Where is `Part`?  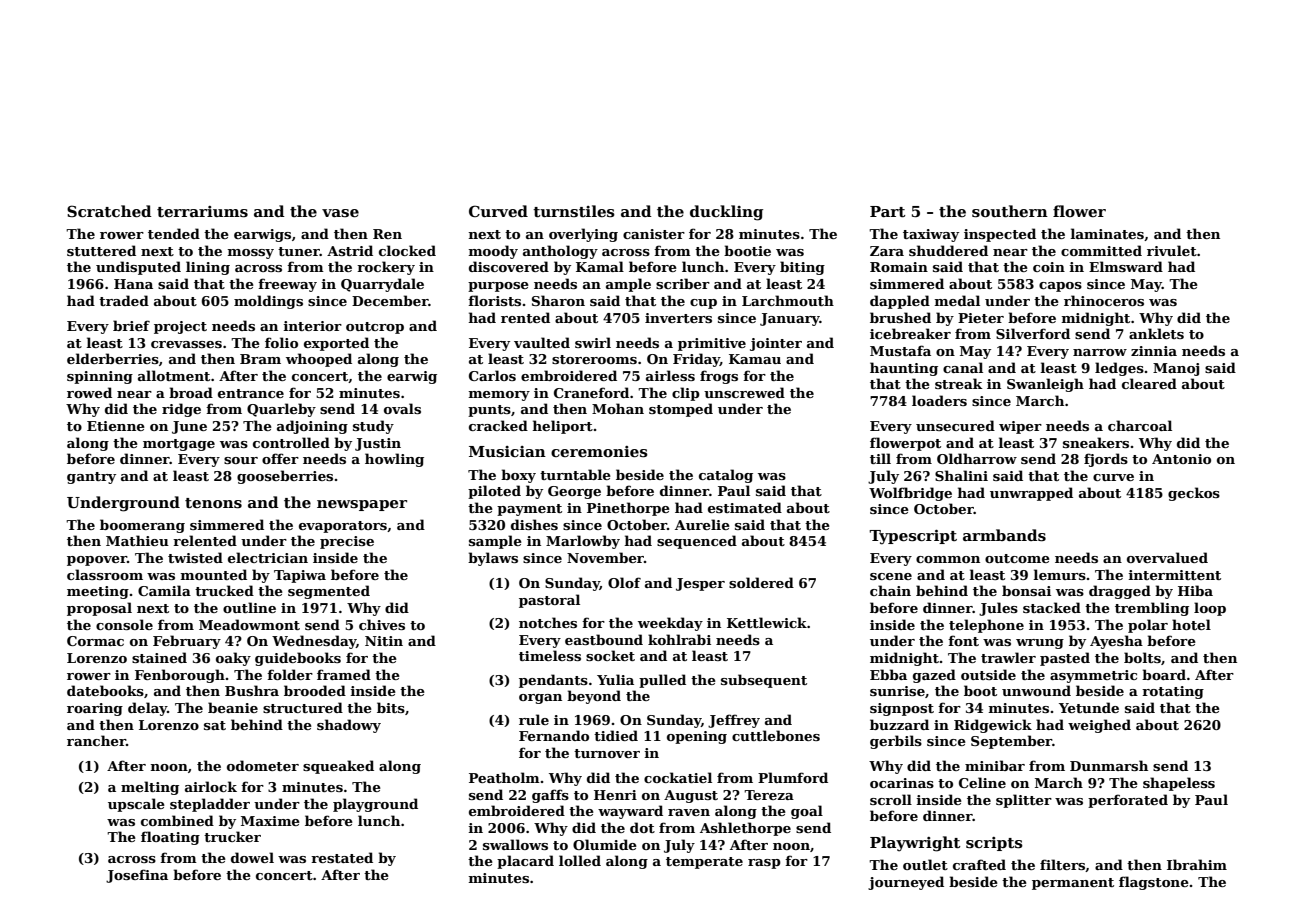
Part is located at coordinates (887, 211).
